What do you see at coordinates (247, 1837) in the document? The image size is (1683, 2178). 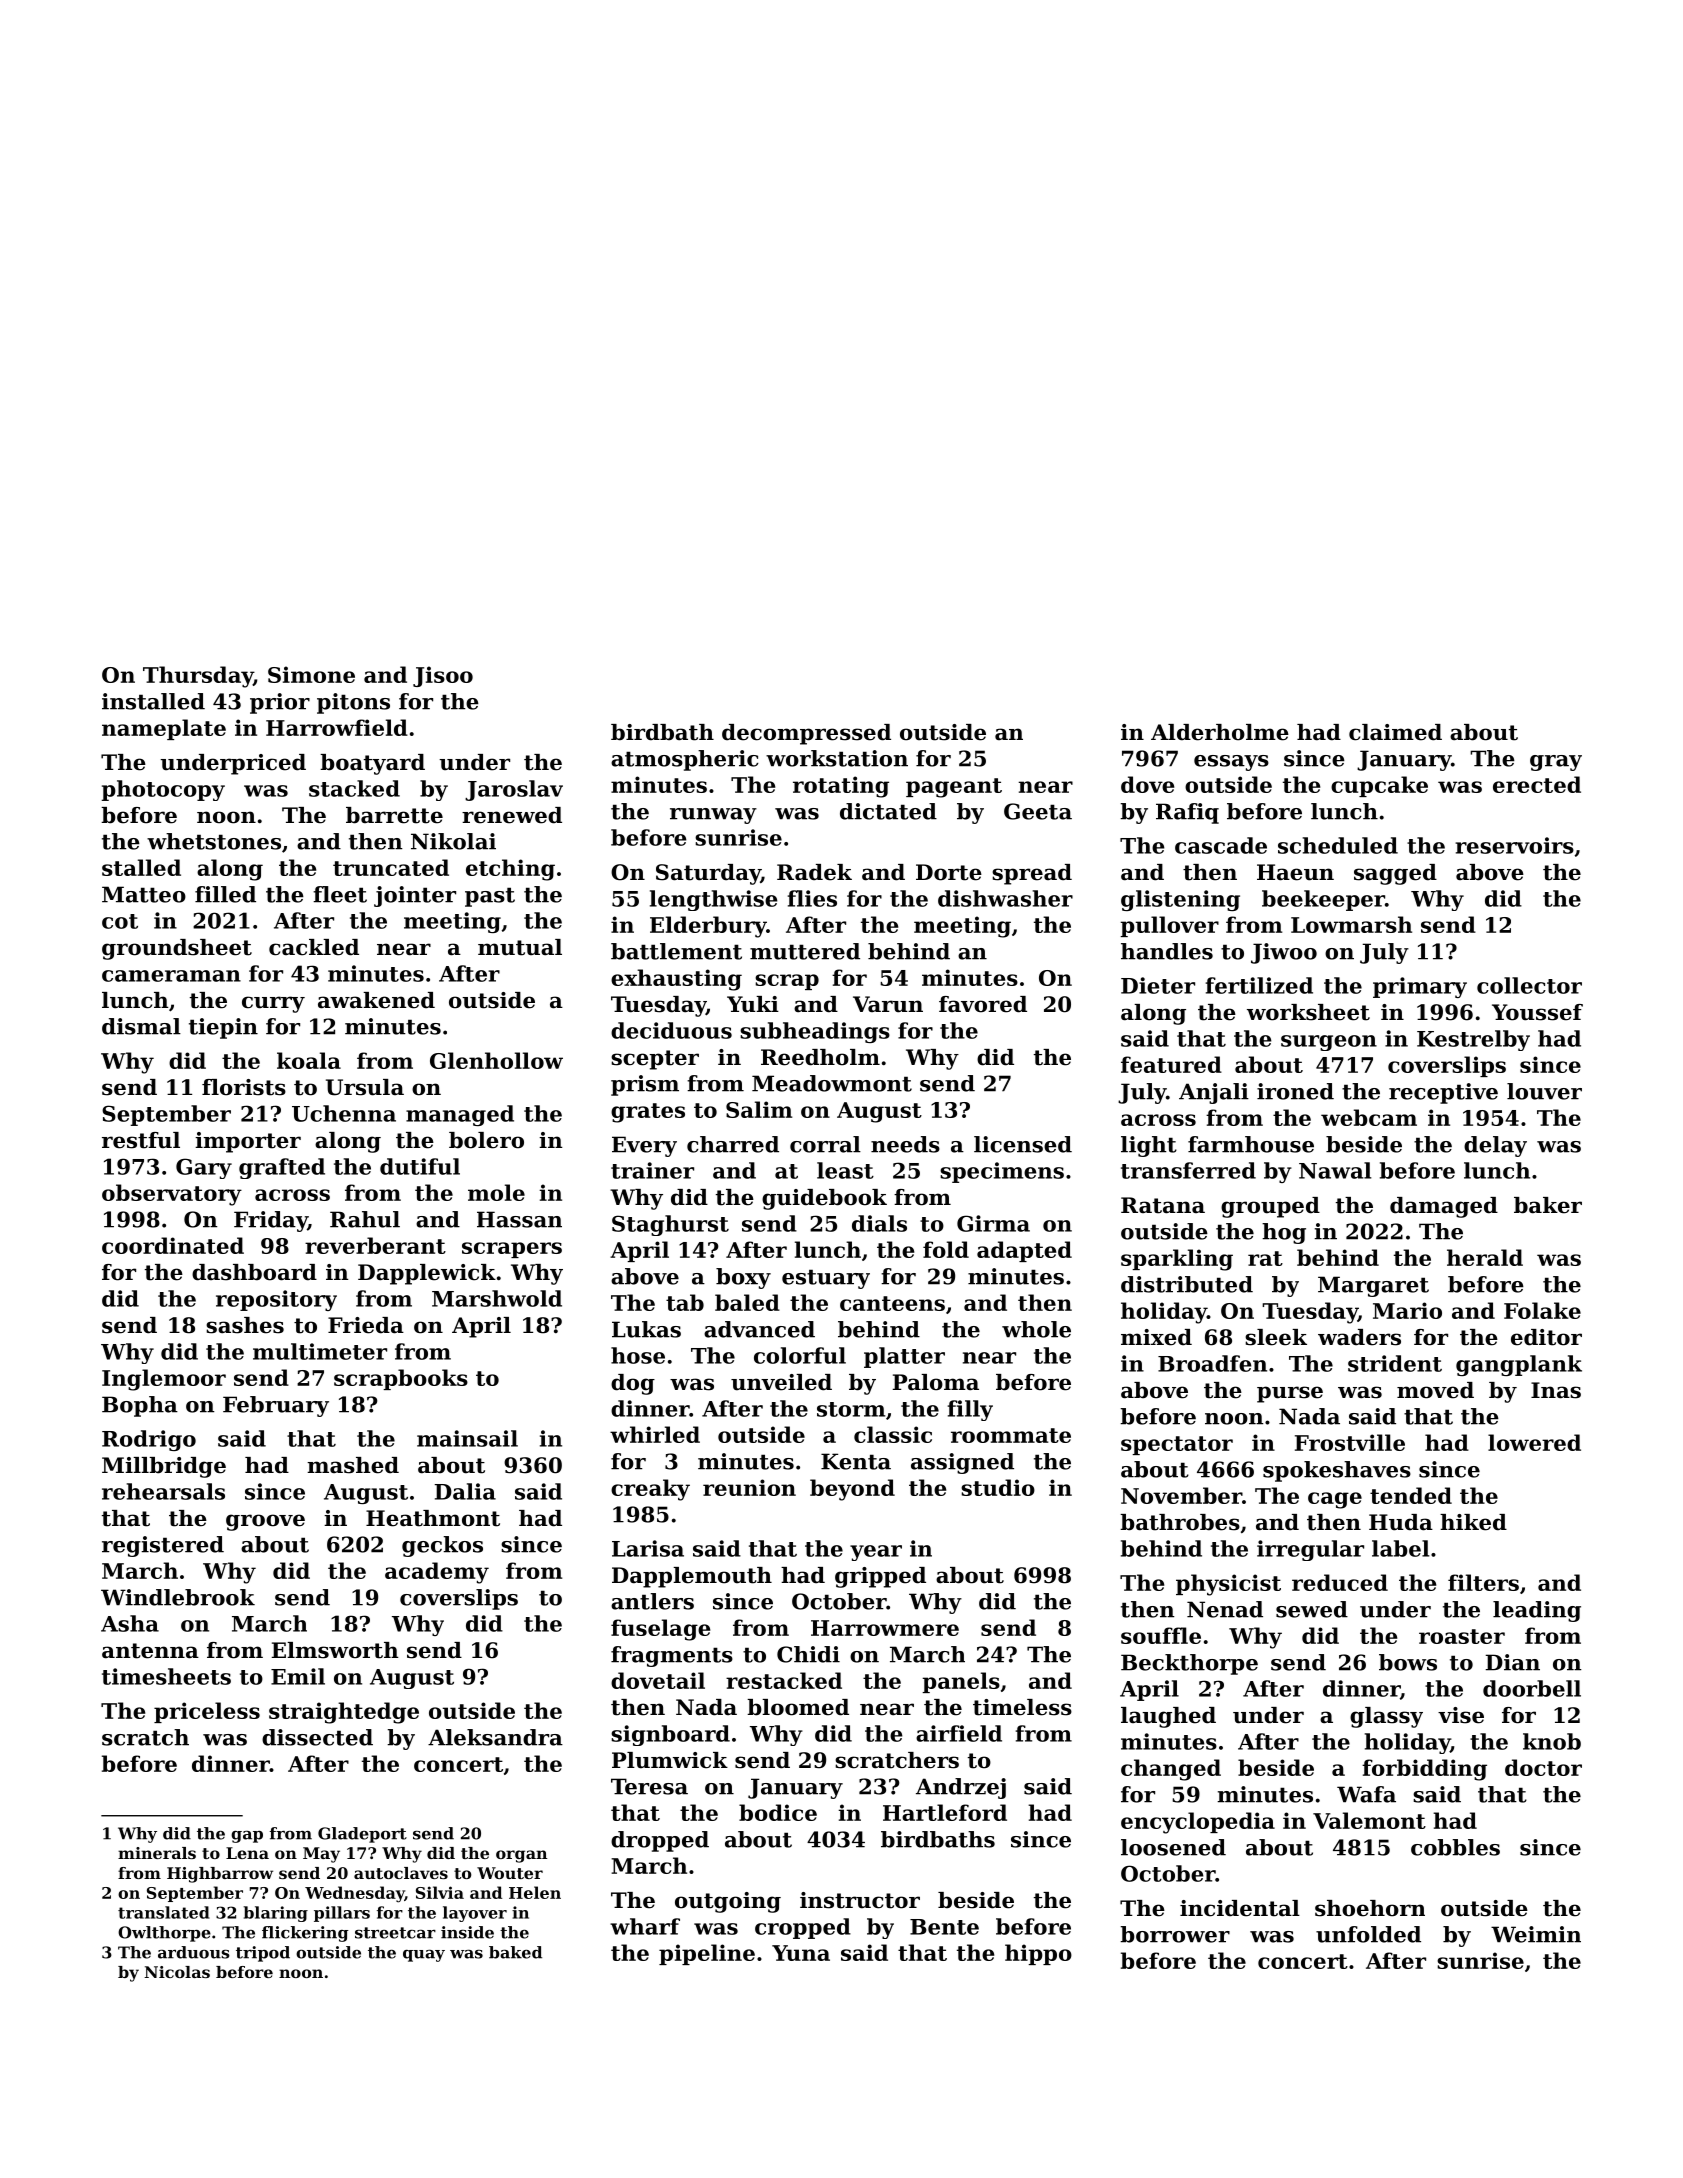 I see `gap` at bounding box center [247, 1837].
